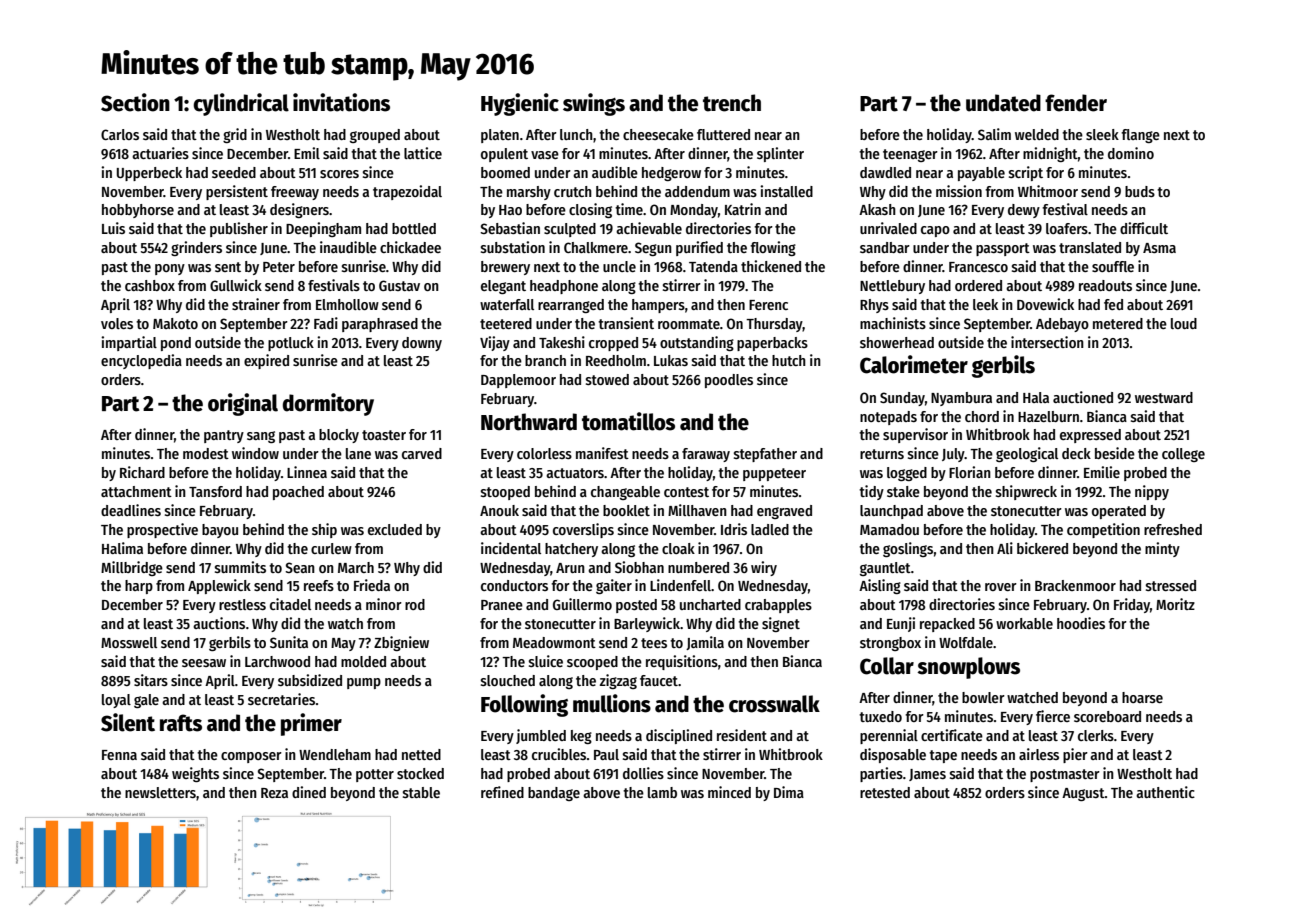 The image size is (1308, 924). What do you see at coordinates (274, 793) in the document?
I see `Reza` at bounding box center [274, 793].
